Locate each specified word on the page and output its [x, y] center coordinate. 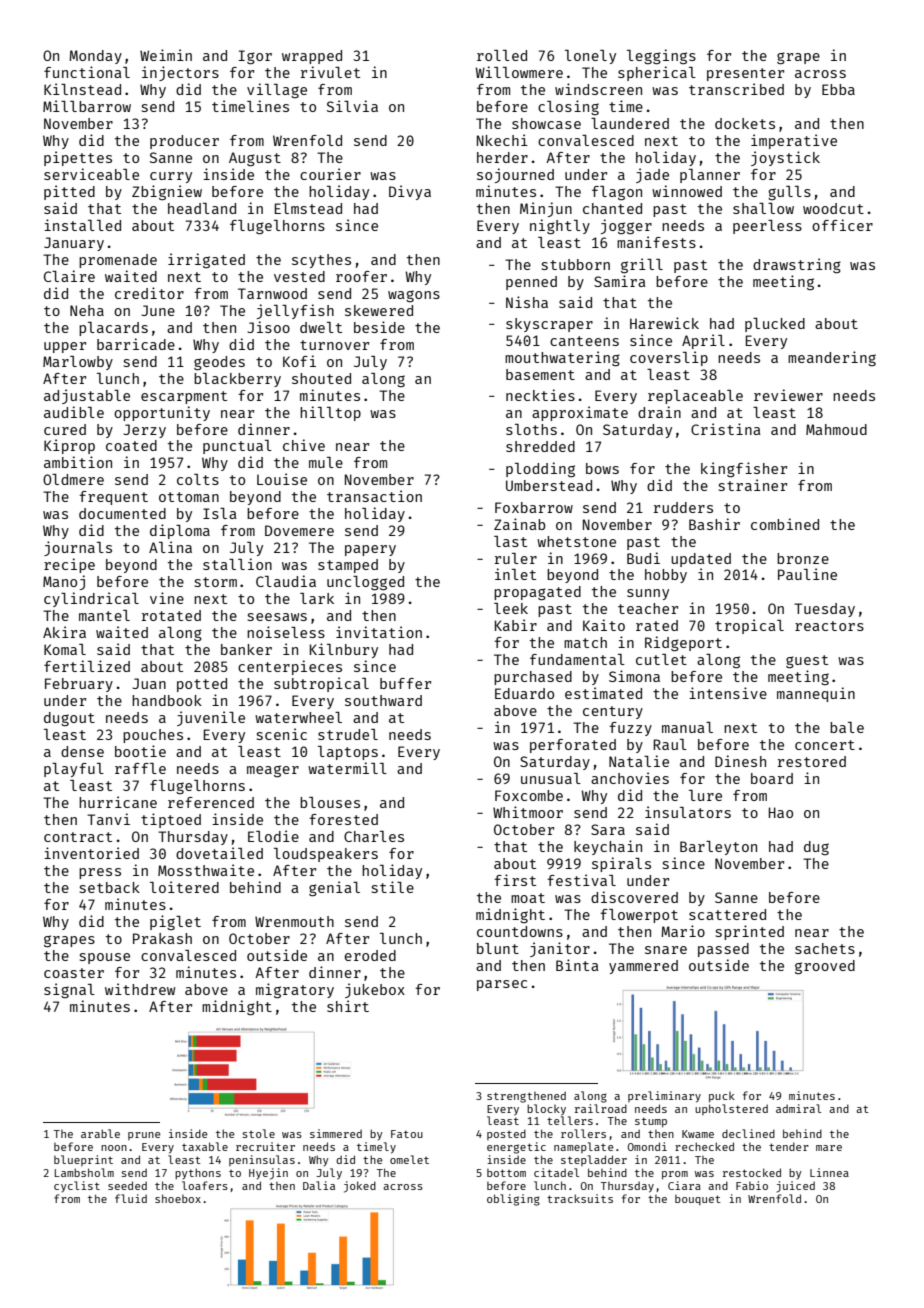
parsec [502, 985]
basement [540, 374]
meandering [832, 358]
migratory [295, 990]
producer [184, 142]
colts [198, 479]
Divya [410, 192]
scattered [727, 914]
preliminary [664, 1097]
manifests [656, 242]
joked [360, 1187]
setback [110, 887]
